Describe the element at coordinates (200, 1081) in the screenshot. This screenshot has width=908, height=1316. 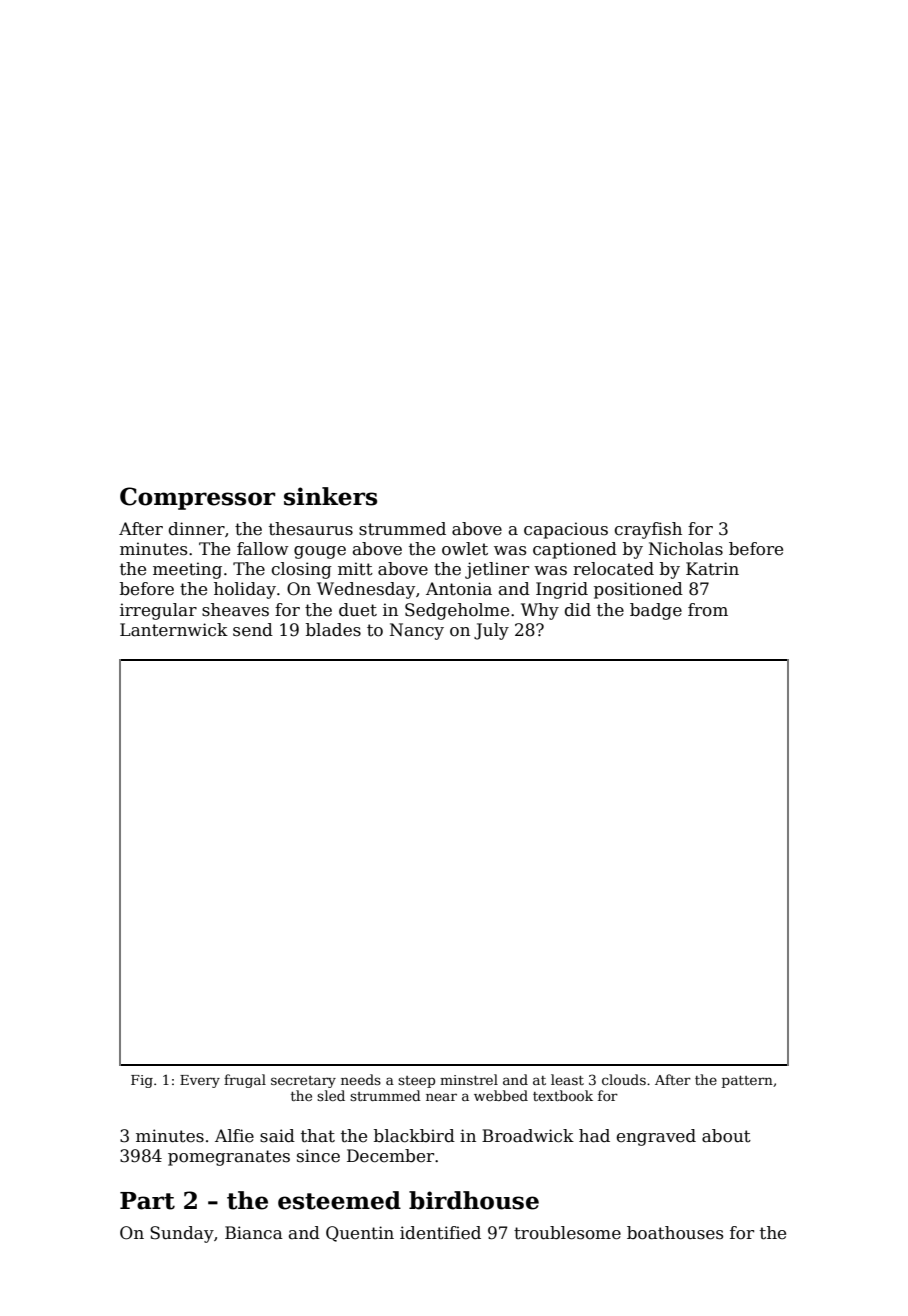
I see `Every` at that location.
